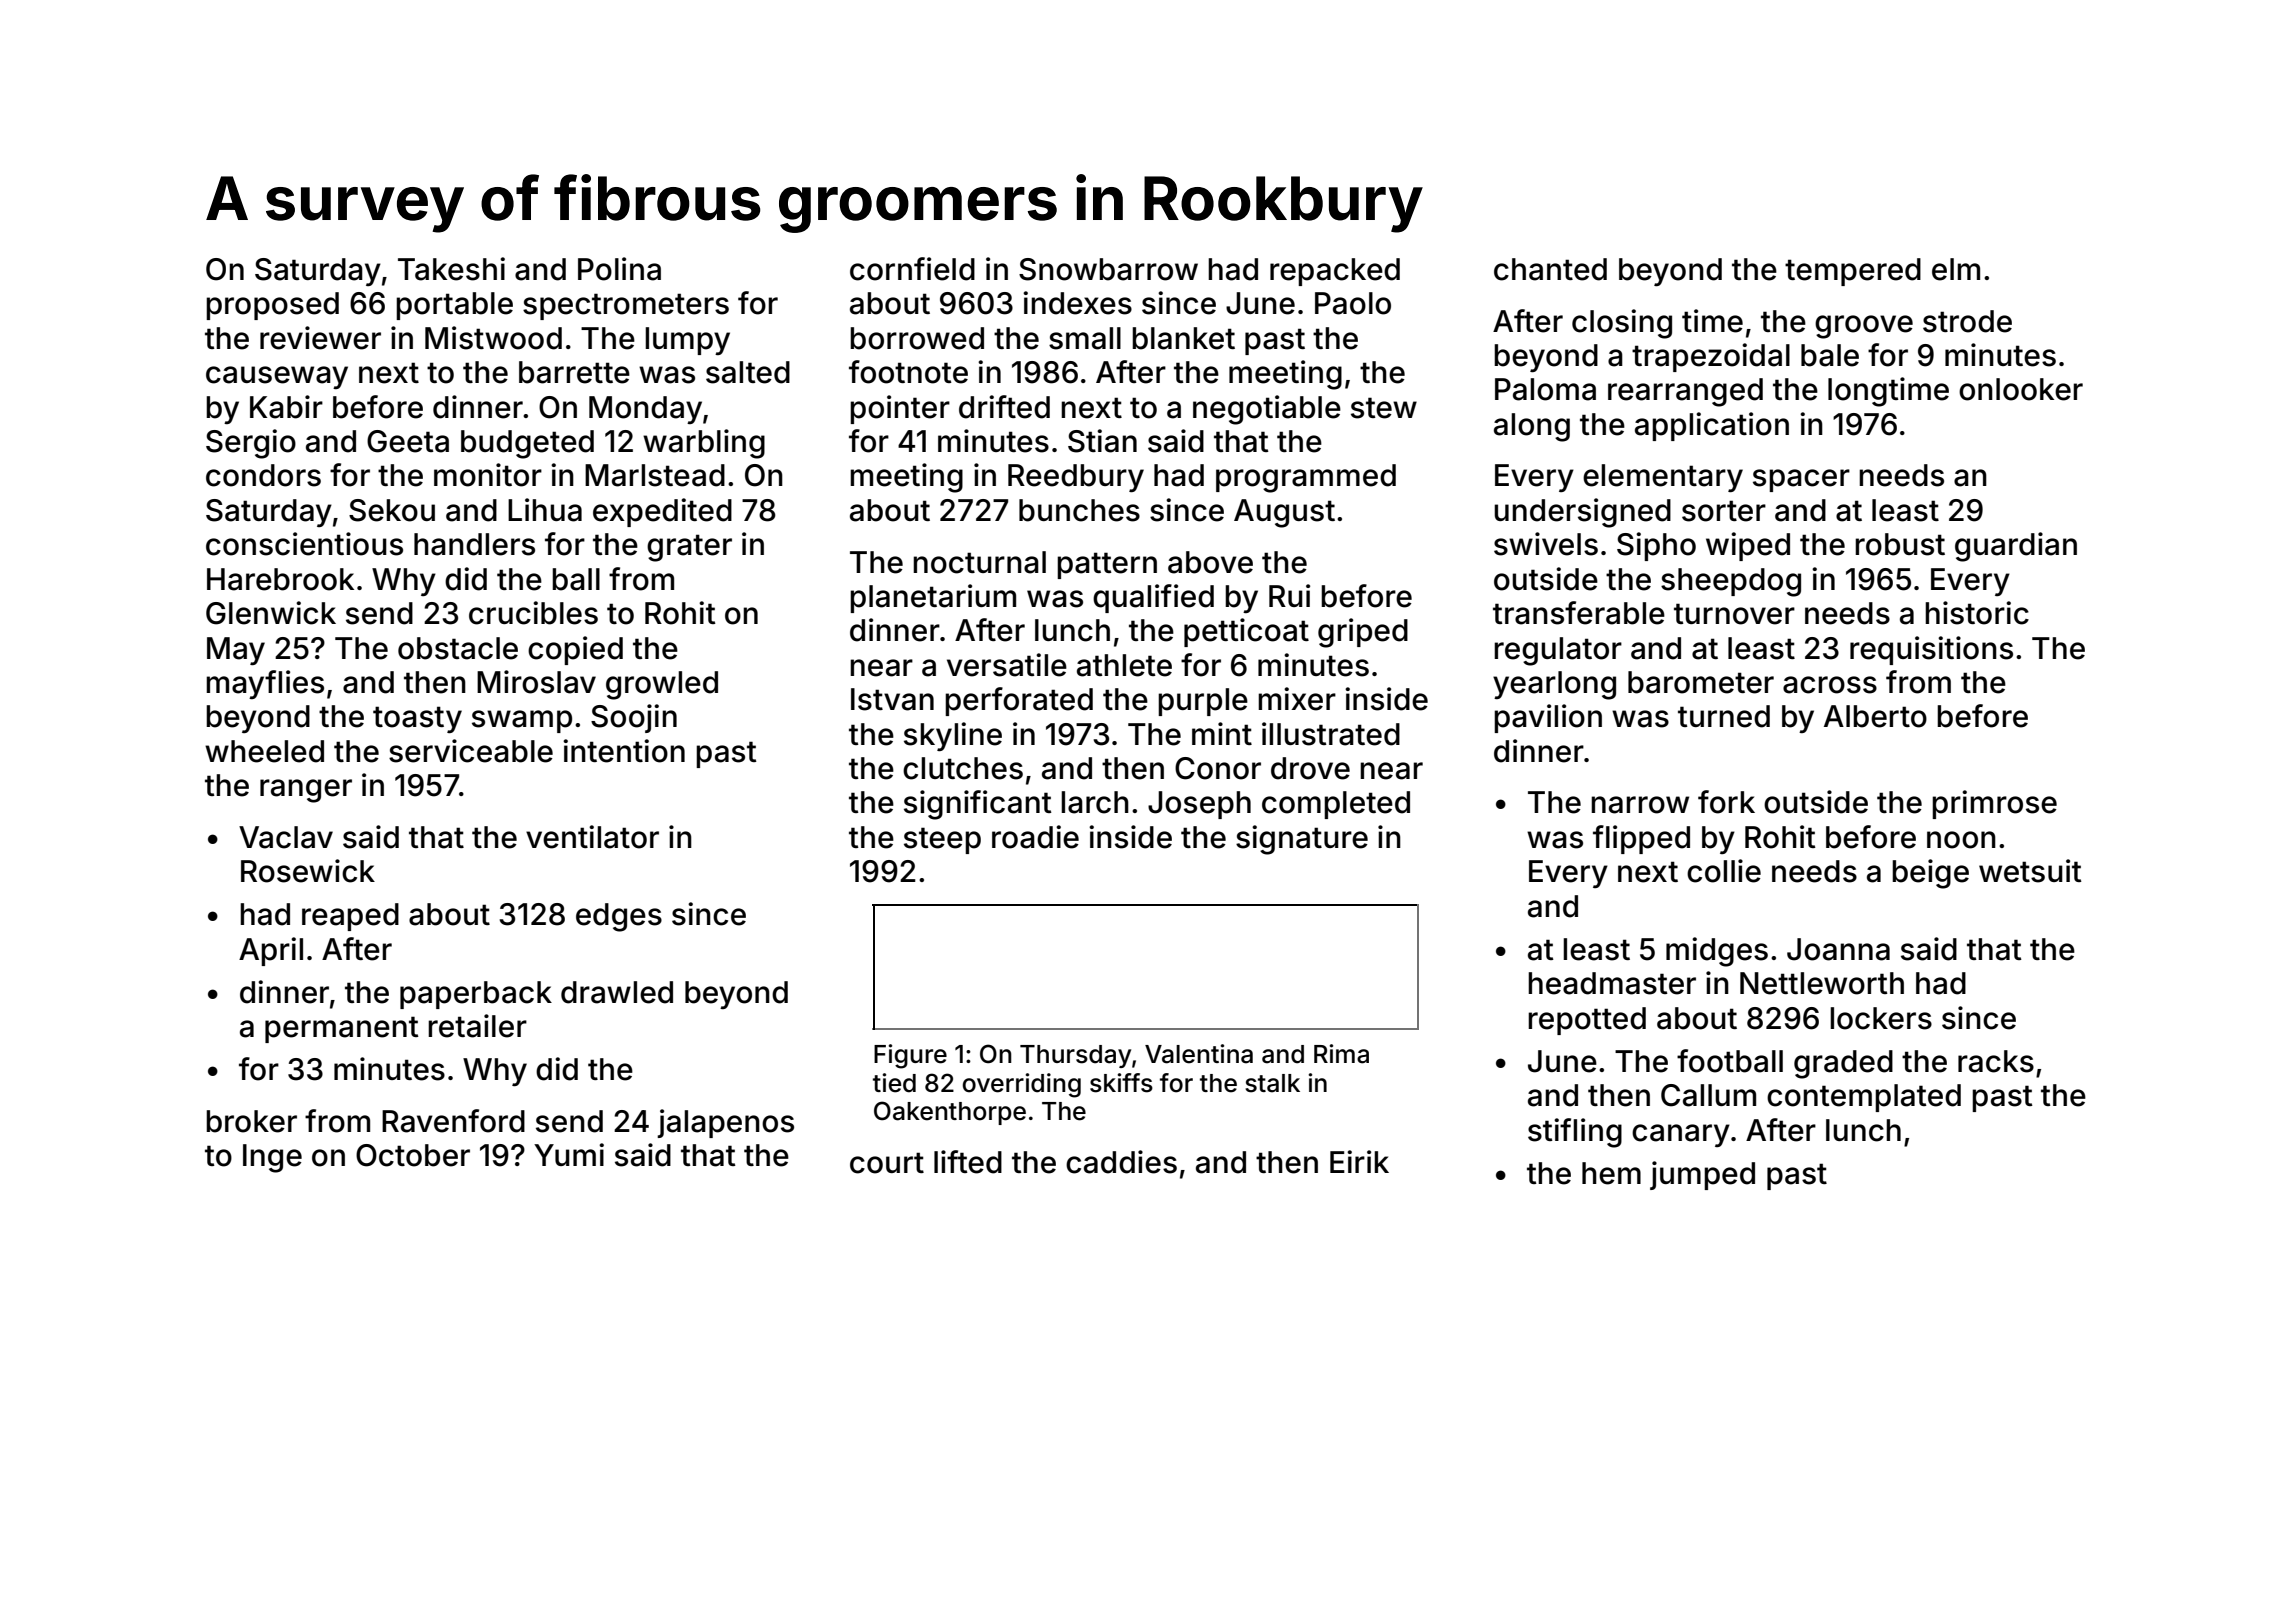 This screenshot has height=1620, width=2292. Describe the element at coordinates (413, 1155) in the screenshot. I see `October` at that location.
